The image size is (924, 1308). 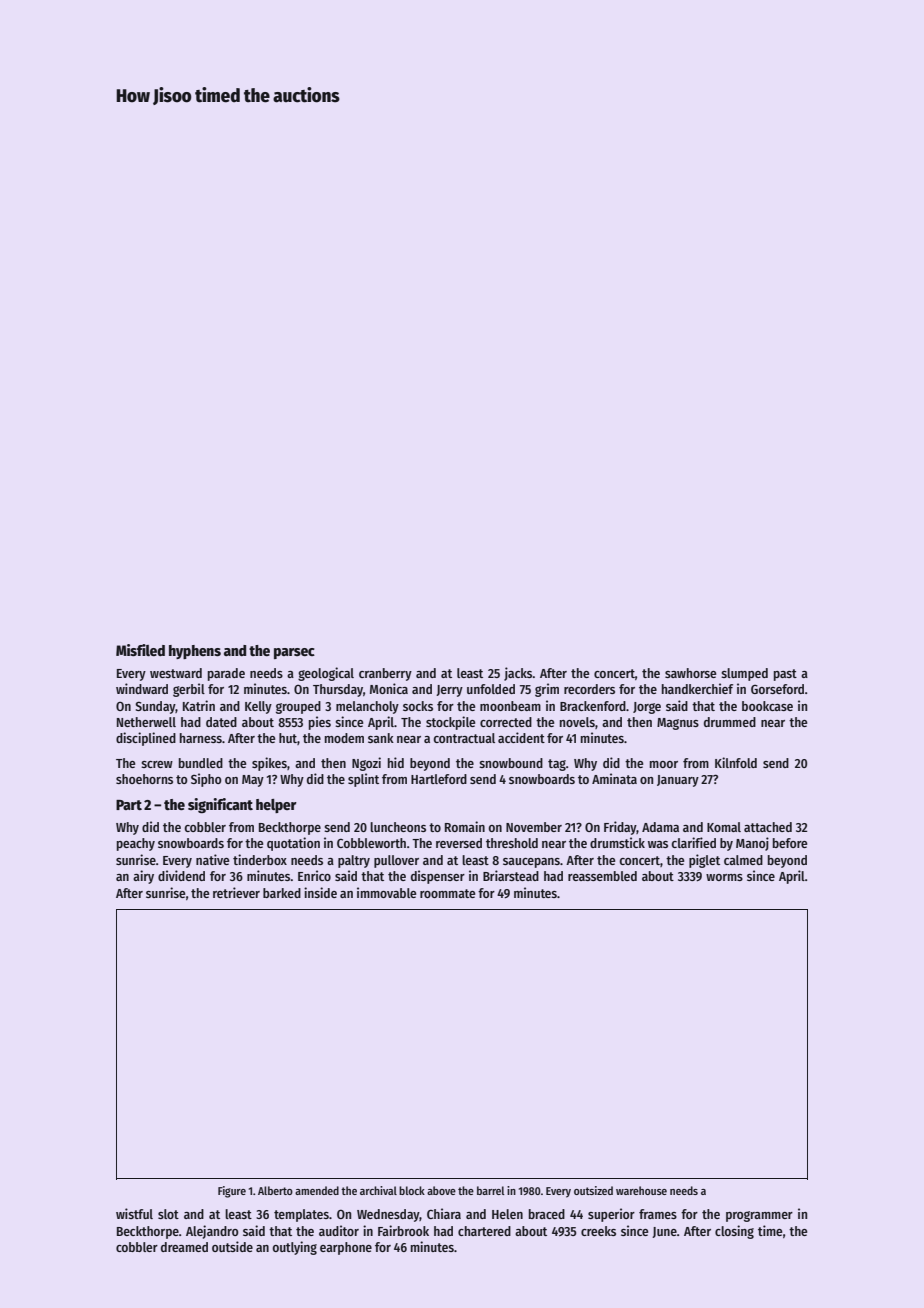 What do you see at coordinates (367, 707) in the page?
I see `melancholy` at bounding box center [367, 707].
